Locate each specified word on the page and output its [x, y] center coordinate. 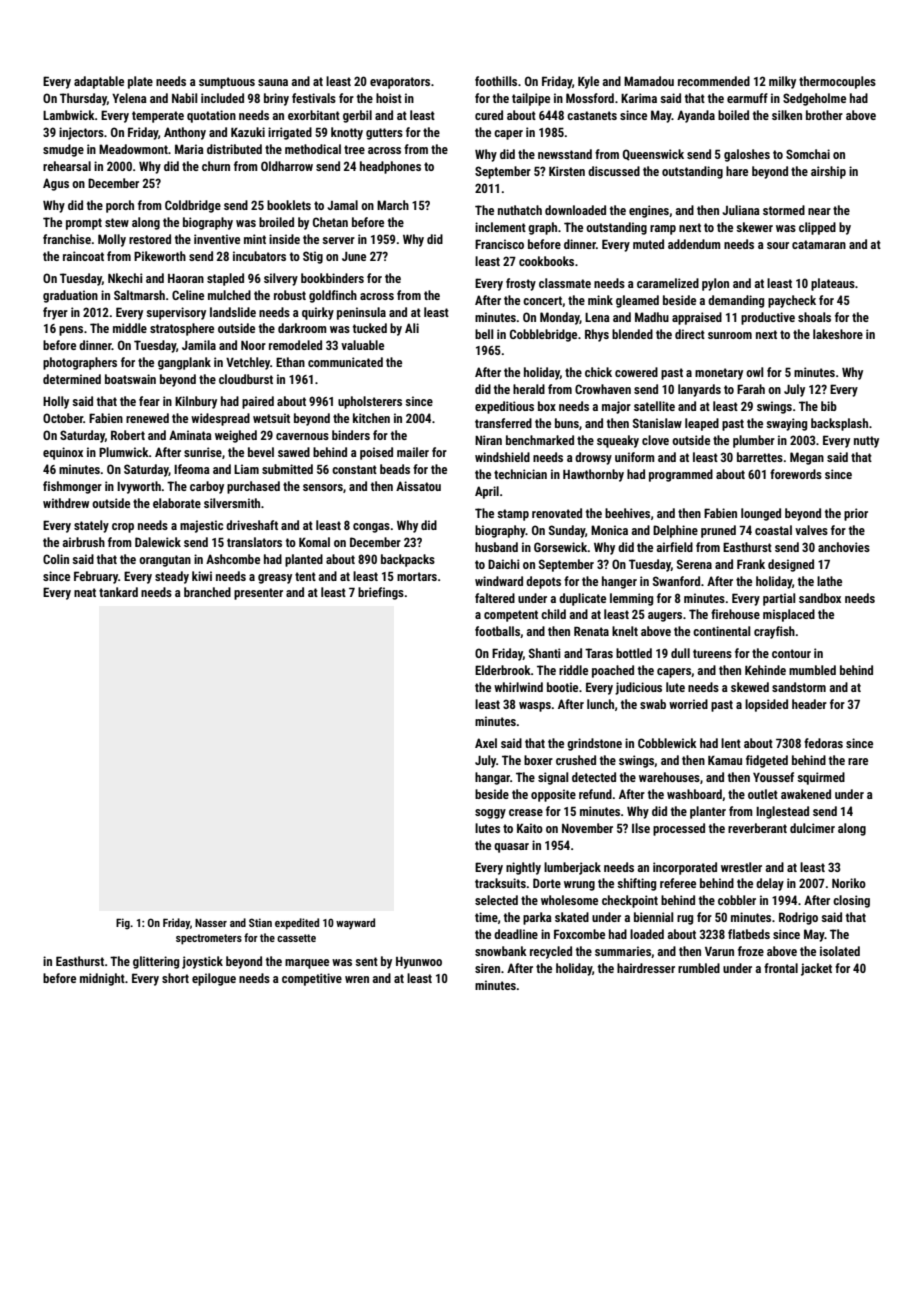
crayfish [774, 632]
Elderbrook [503, 670]
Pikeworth [160, 256]
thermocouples [837, 82]
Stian [260, 922]
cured [489, 115]
